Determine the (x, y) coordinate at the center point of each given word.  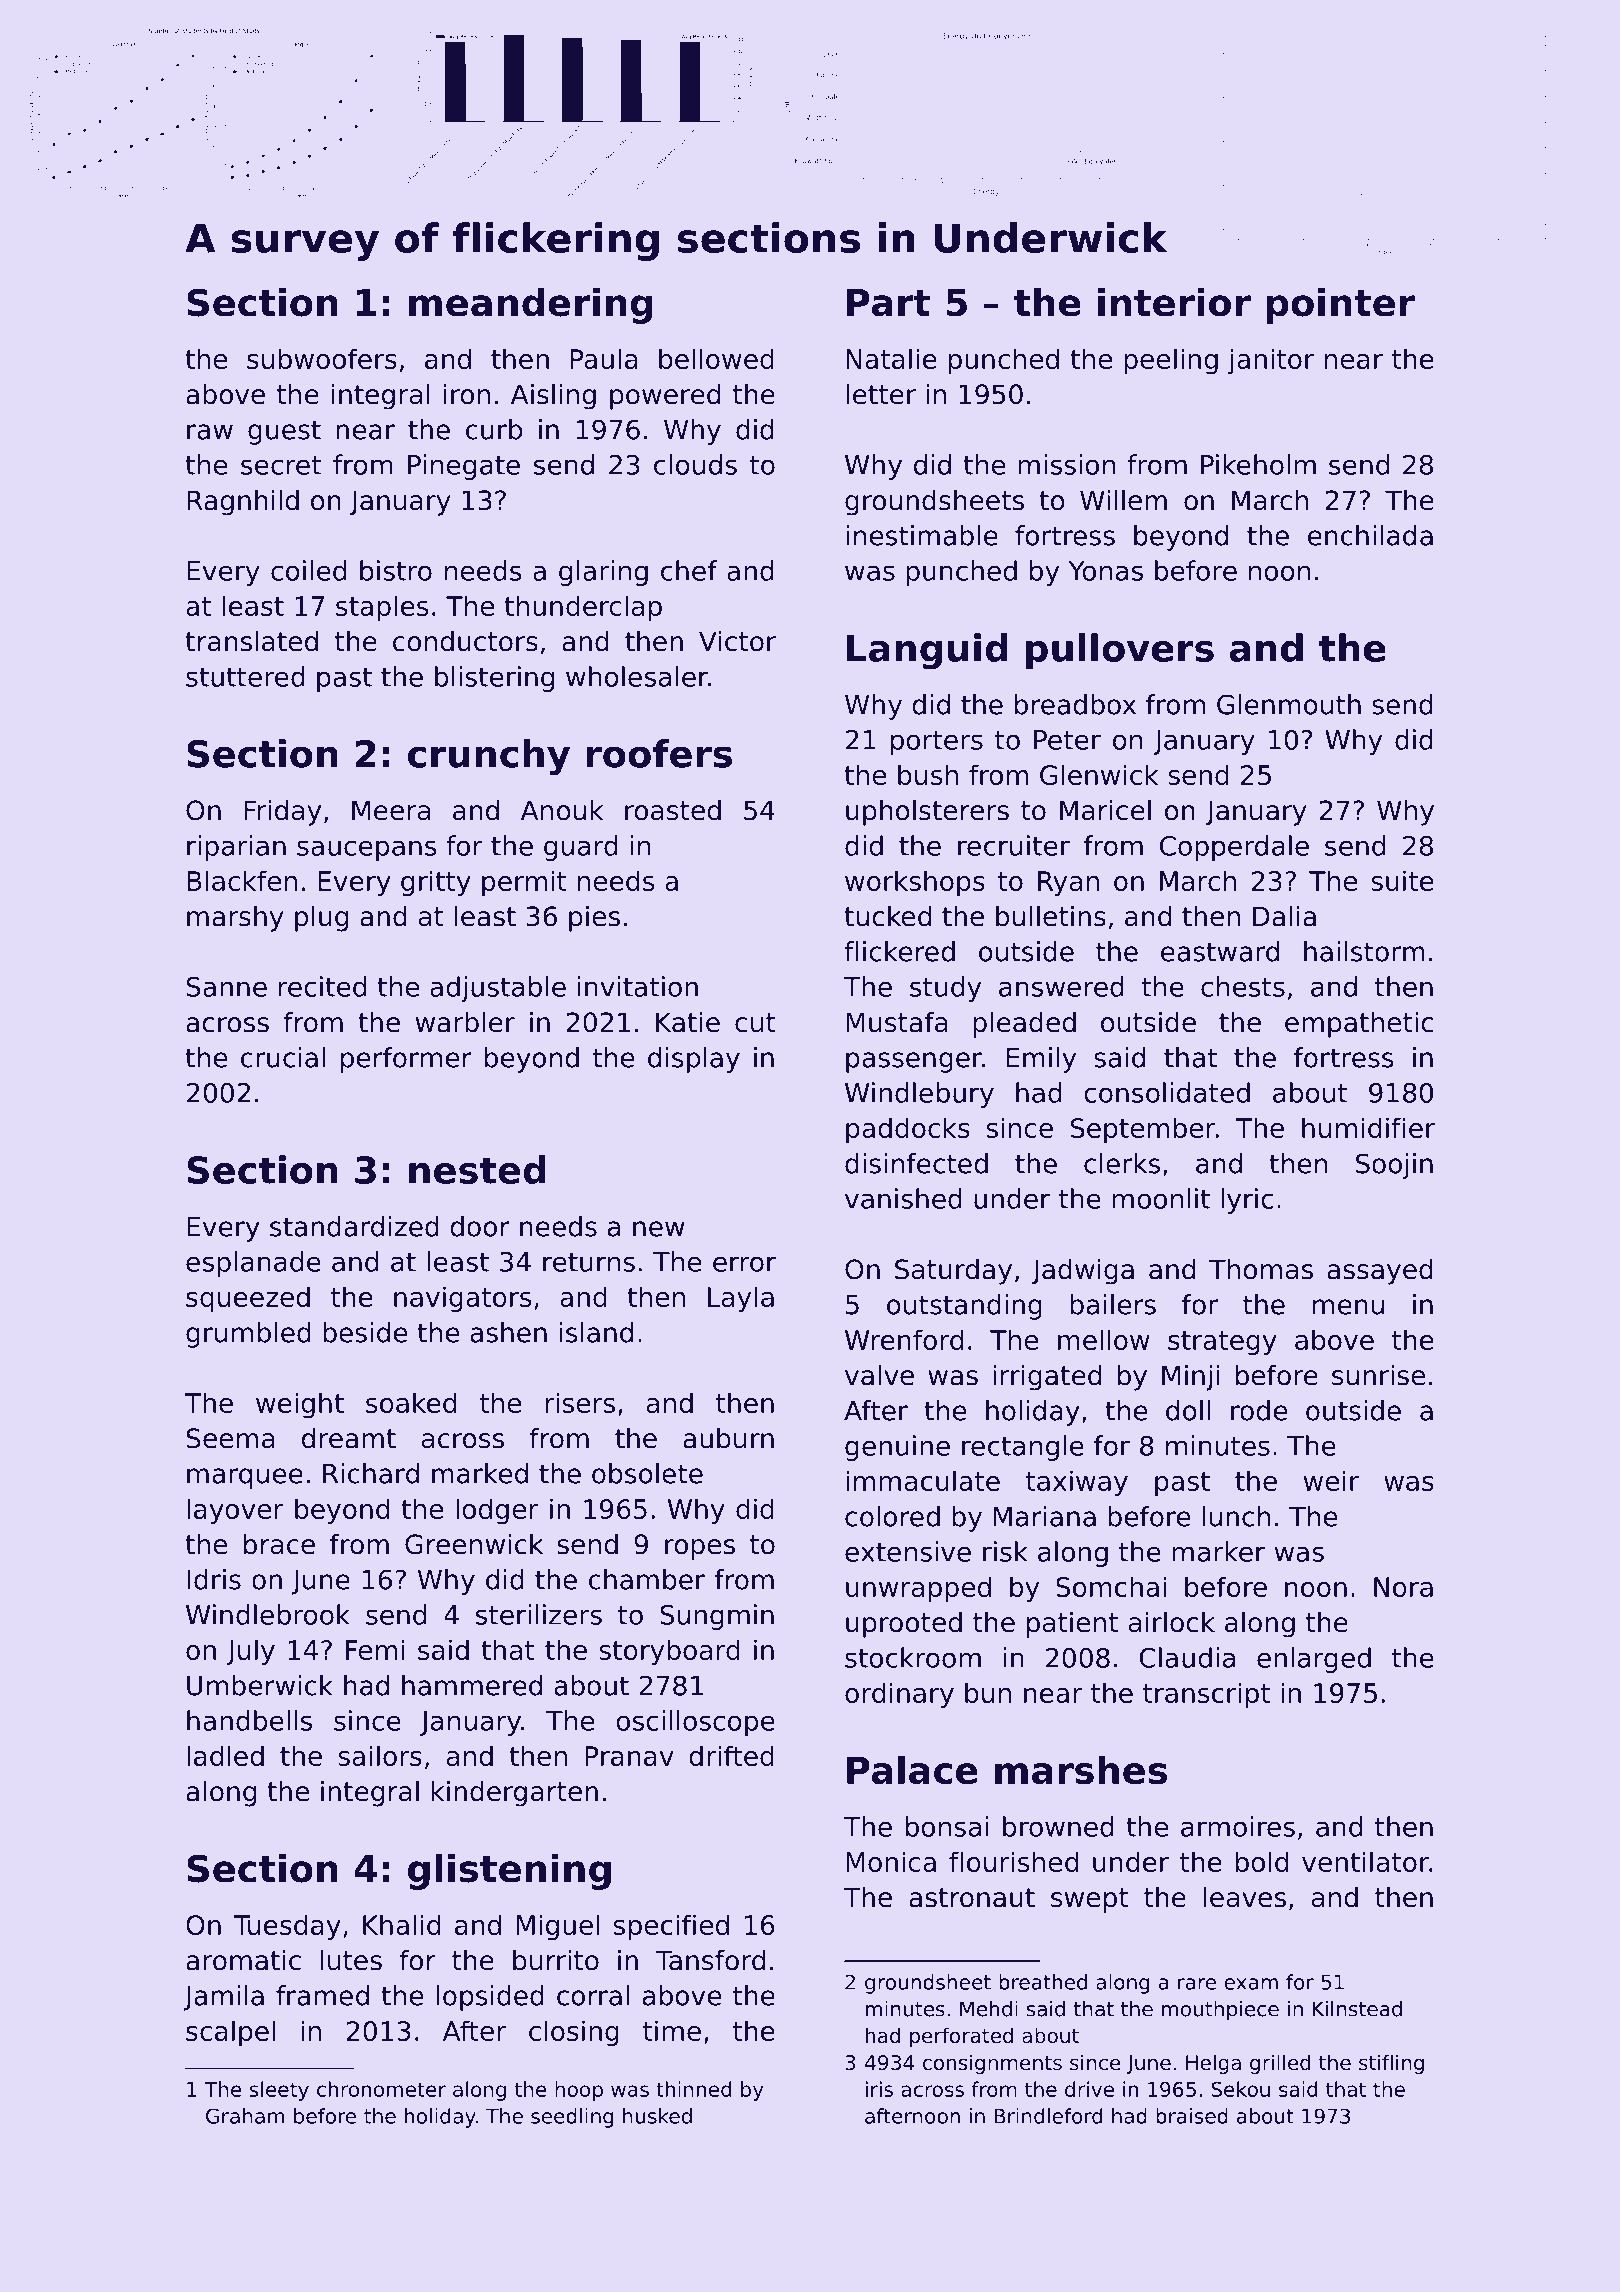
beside (365, 1332)
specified (671, 1927)
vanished (903, 1198)
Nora (1403, 1587)
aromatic (243, 1960)
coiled (308, 570)
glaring (603, 573)
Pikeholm (1258, 464)
